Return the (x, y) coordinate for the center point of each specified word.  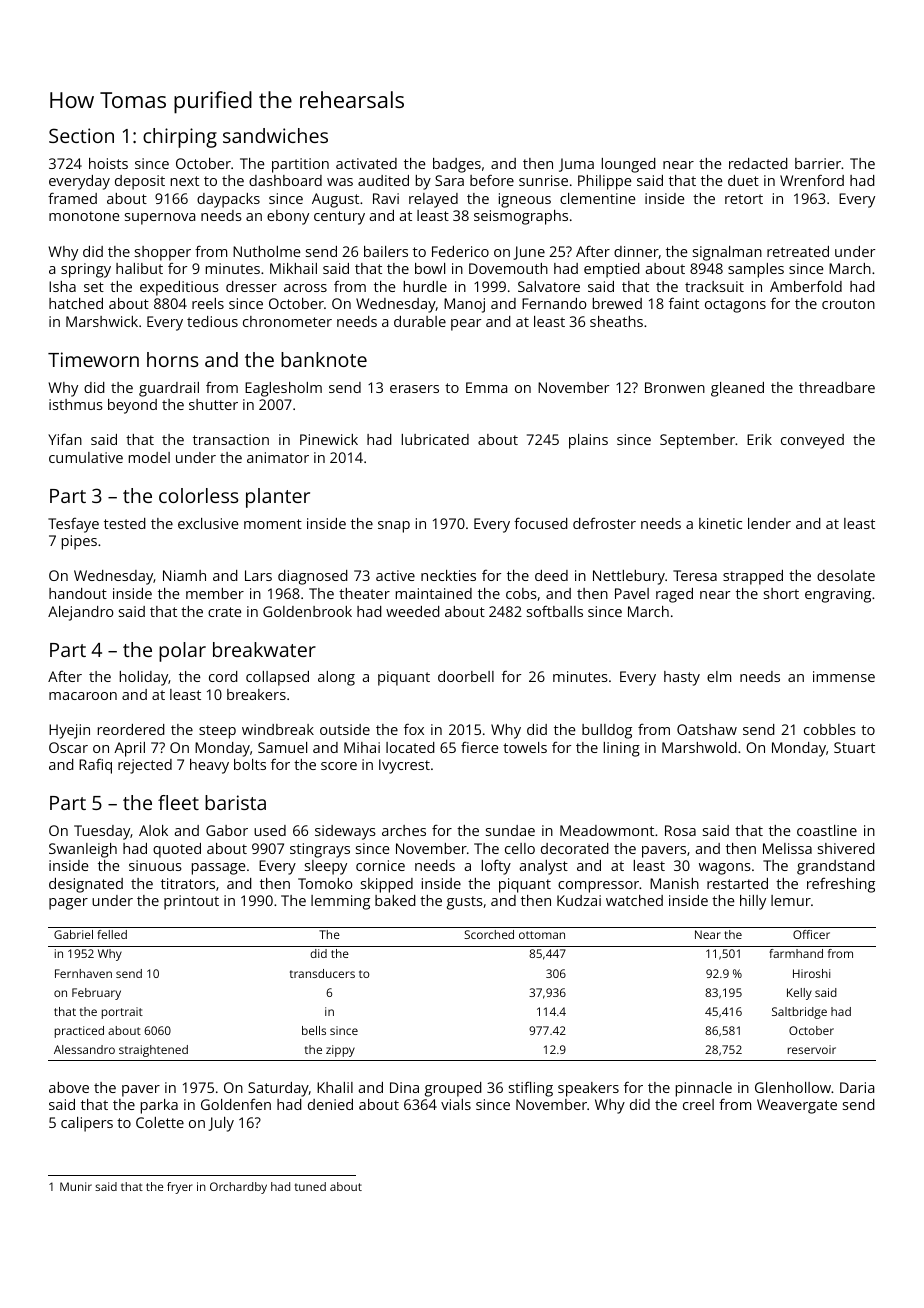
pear (466, 325)
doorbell (466, 676)
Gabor (227, 830)
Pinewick (329, 439)
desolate (846, 575)
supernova (160, 219)
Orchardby (238, 1188)
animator (278, 457)
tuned (310, 1186)
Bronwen (675, 387)
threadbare (837, 387)
